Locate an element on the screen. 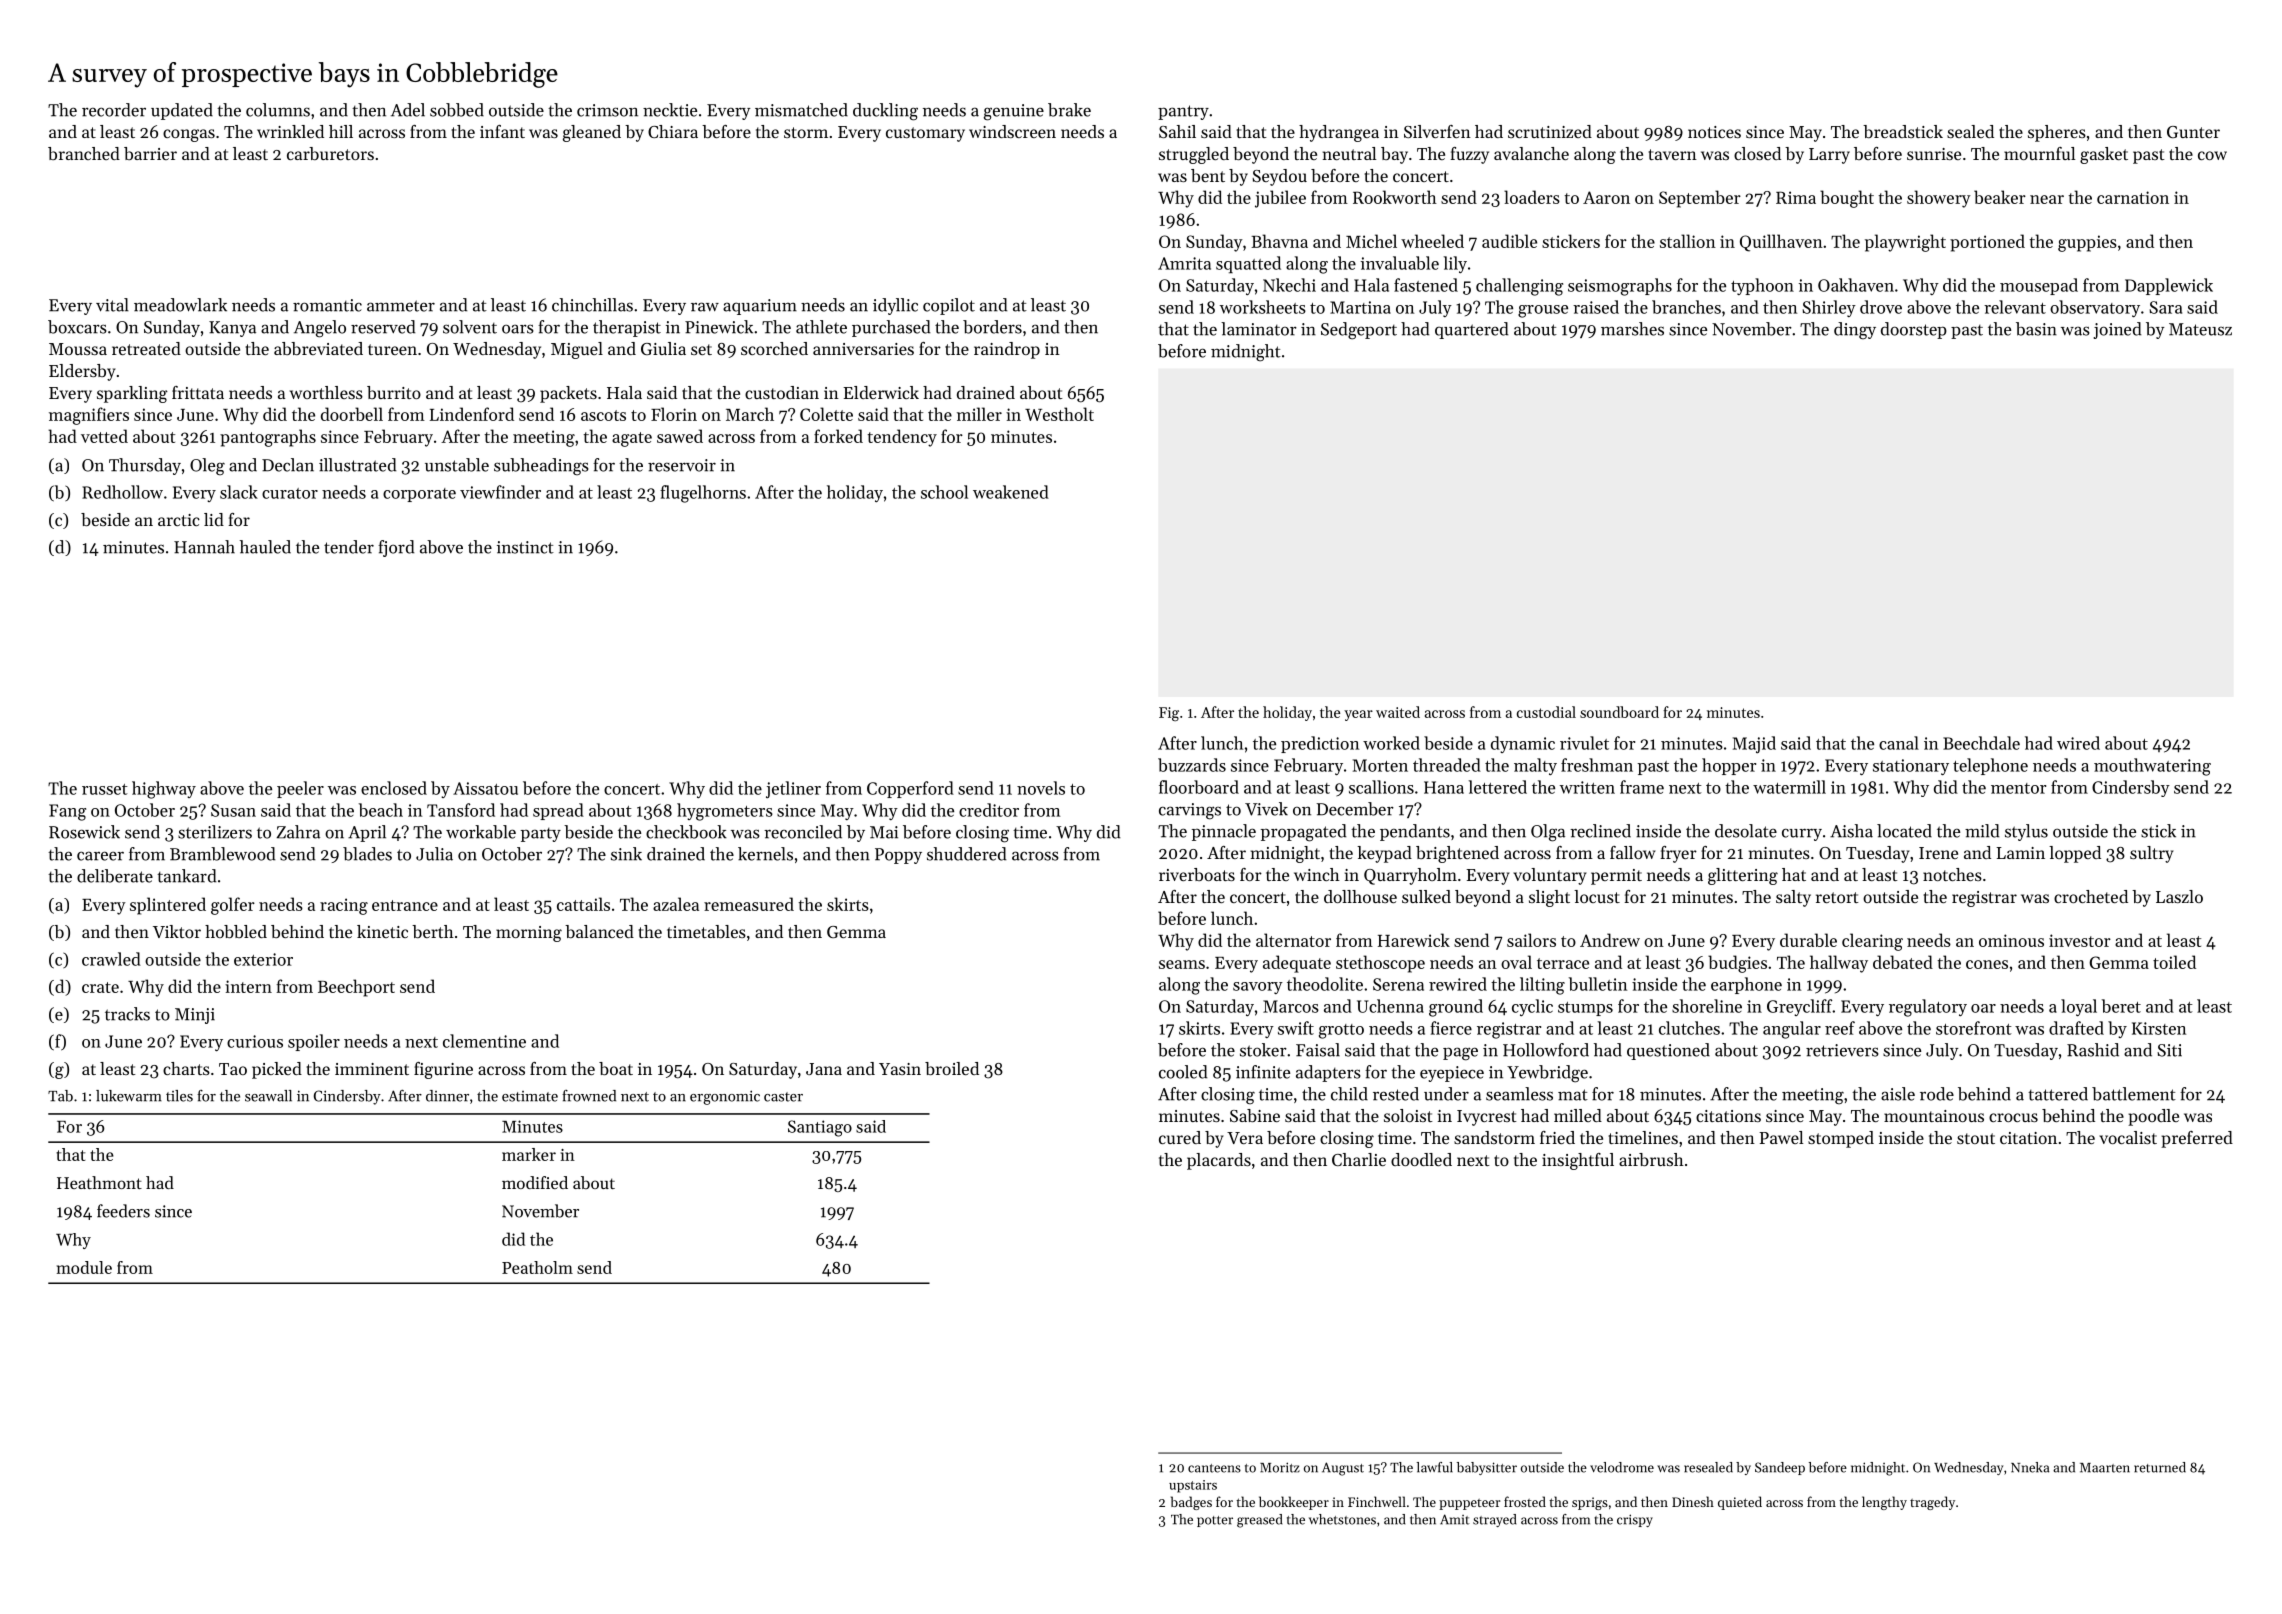 The width and height of the screenshot is (2282, 1614). worksheets is located at coordinates (1263, 307).
